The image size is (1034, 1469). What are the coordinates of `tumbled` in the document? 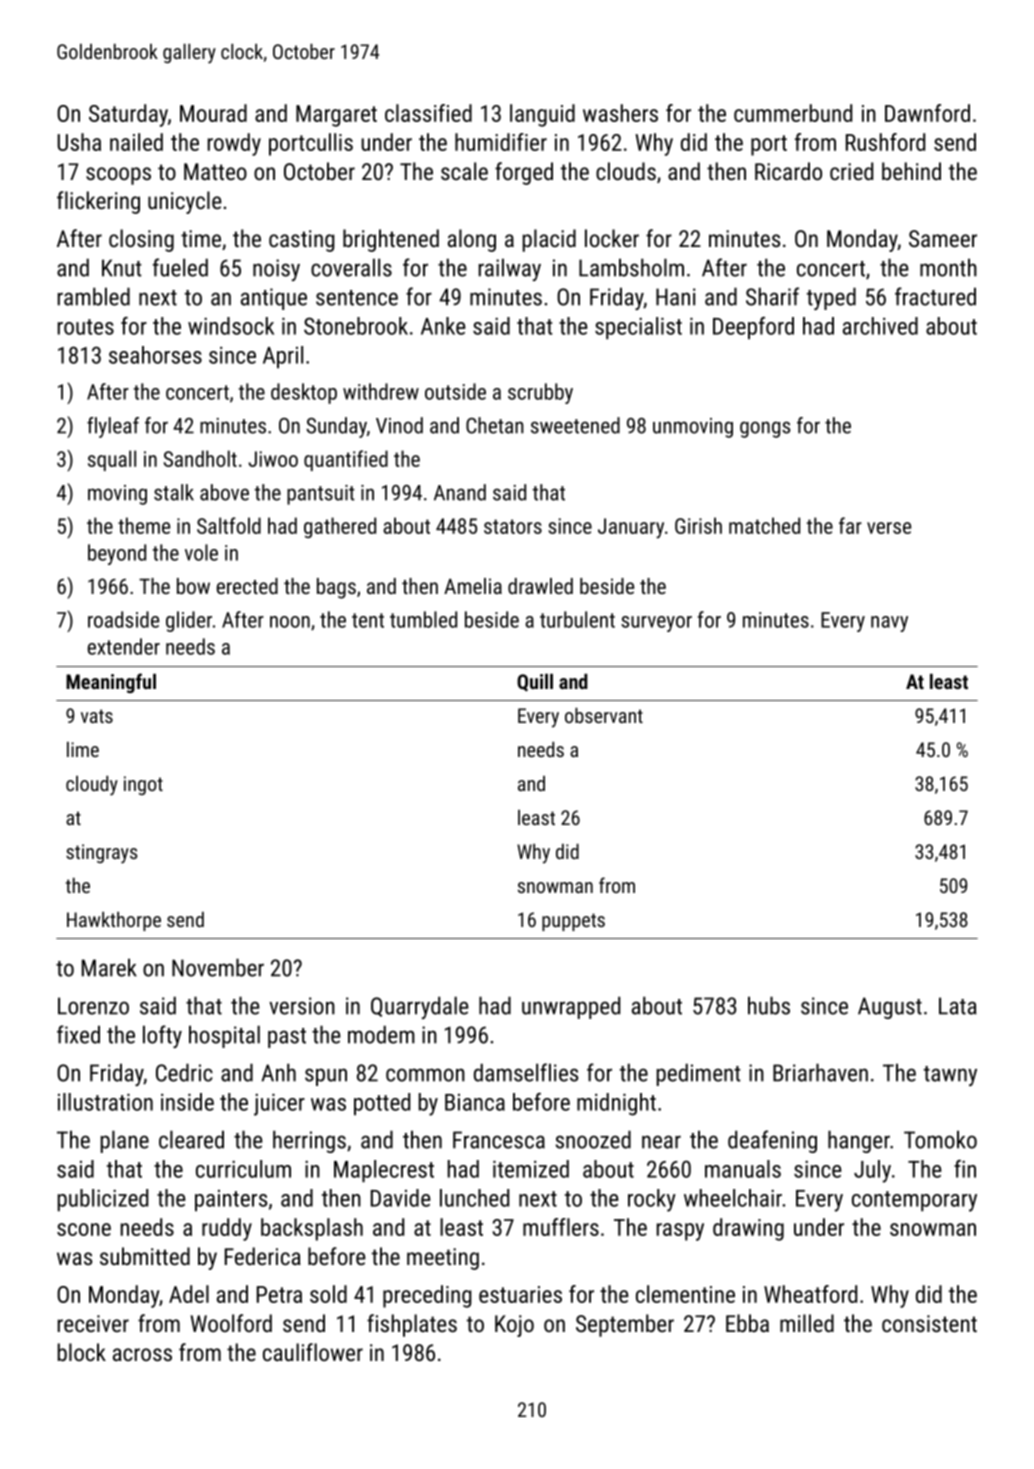 It's located at (423, 619).
